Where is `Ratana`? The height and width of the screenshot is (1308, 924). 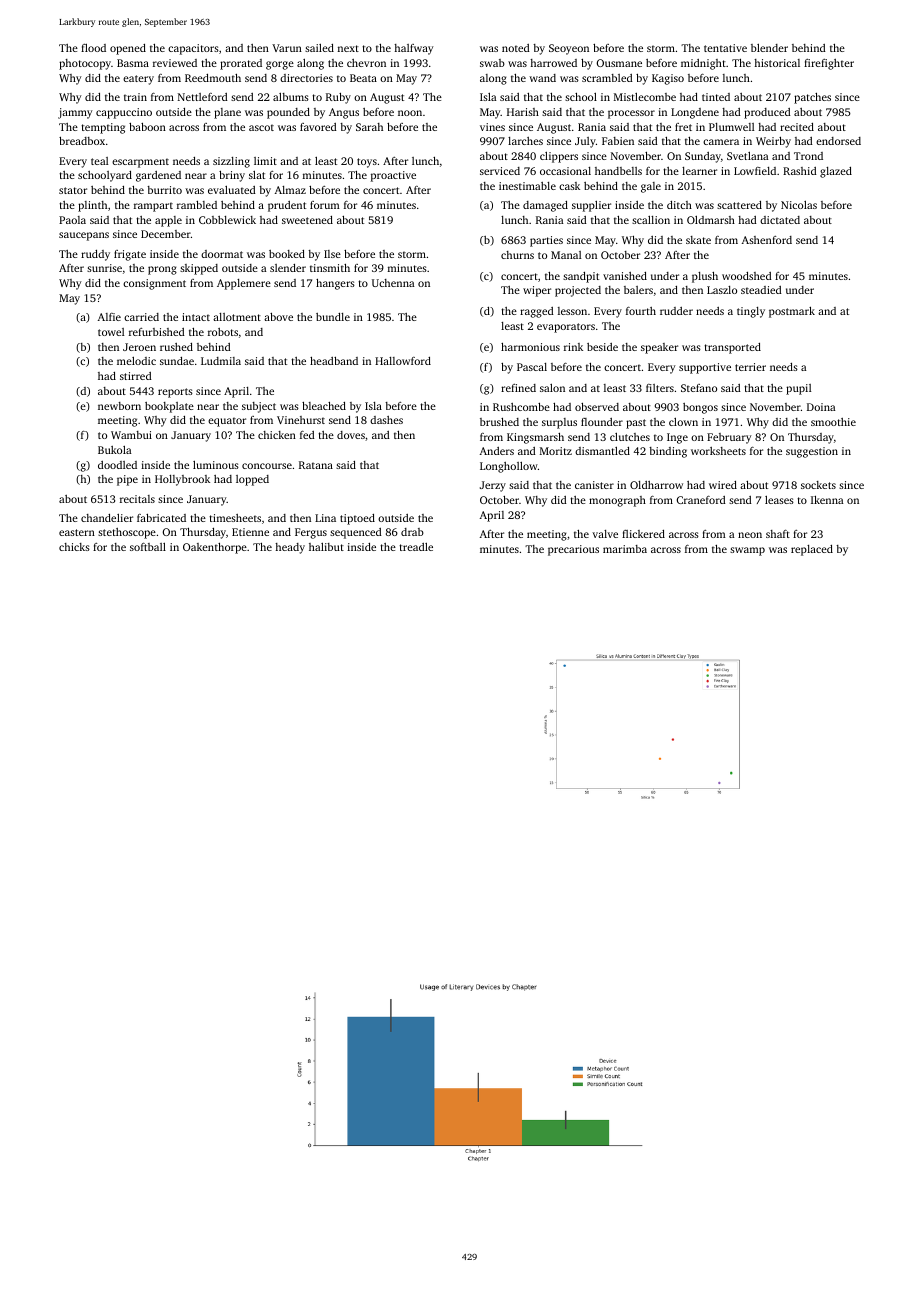
Ratana is located at coordinates (316, 465).
